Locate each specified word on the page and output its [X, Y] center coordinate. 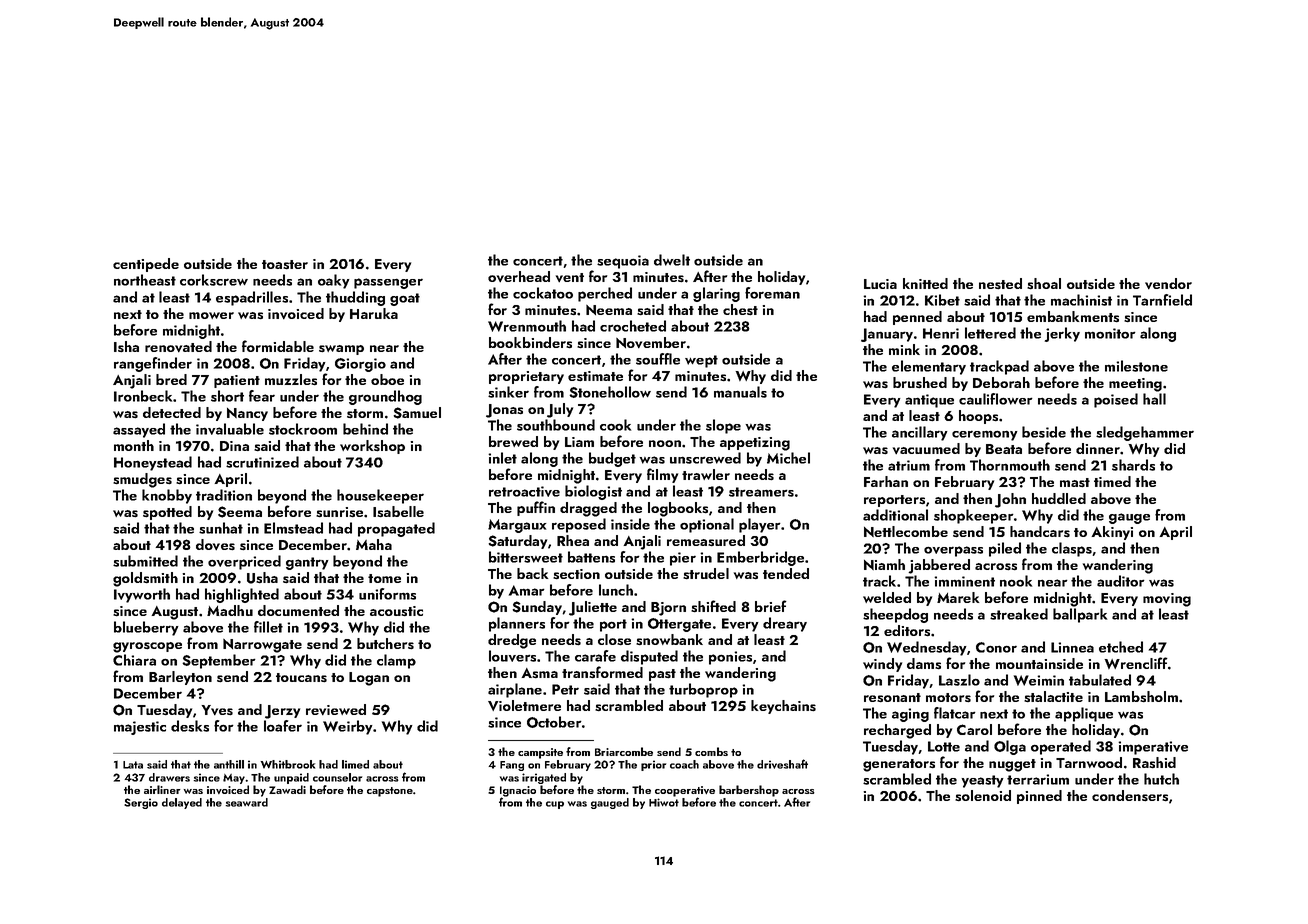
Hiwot [664, 802]
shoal [1044, 283]
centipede [146, 265]
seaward [247, 802]
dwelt [672, 260]
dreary [785, 624]
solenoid [983, 795]
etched [1121, 647]
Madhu [230, 610]
